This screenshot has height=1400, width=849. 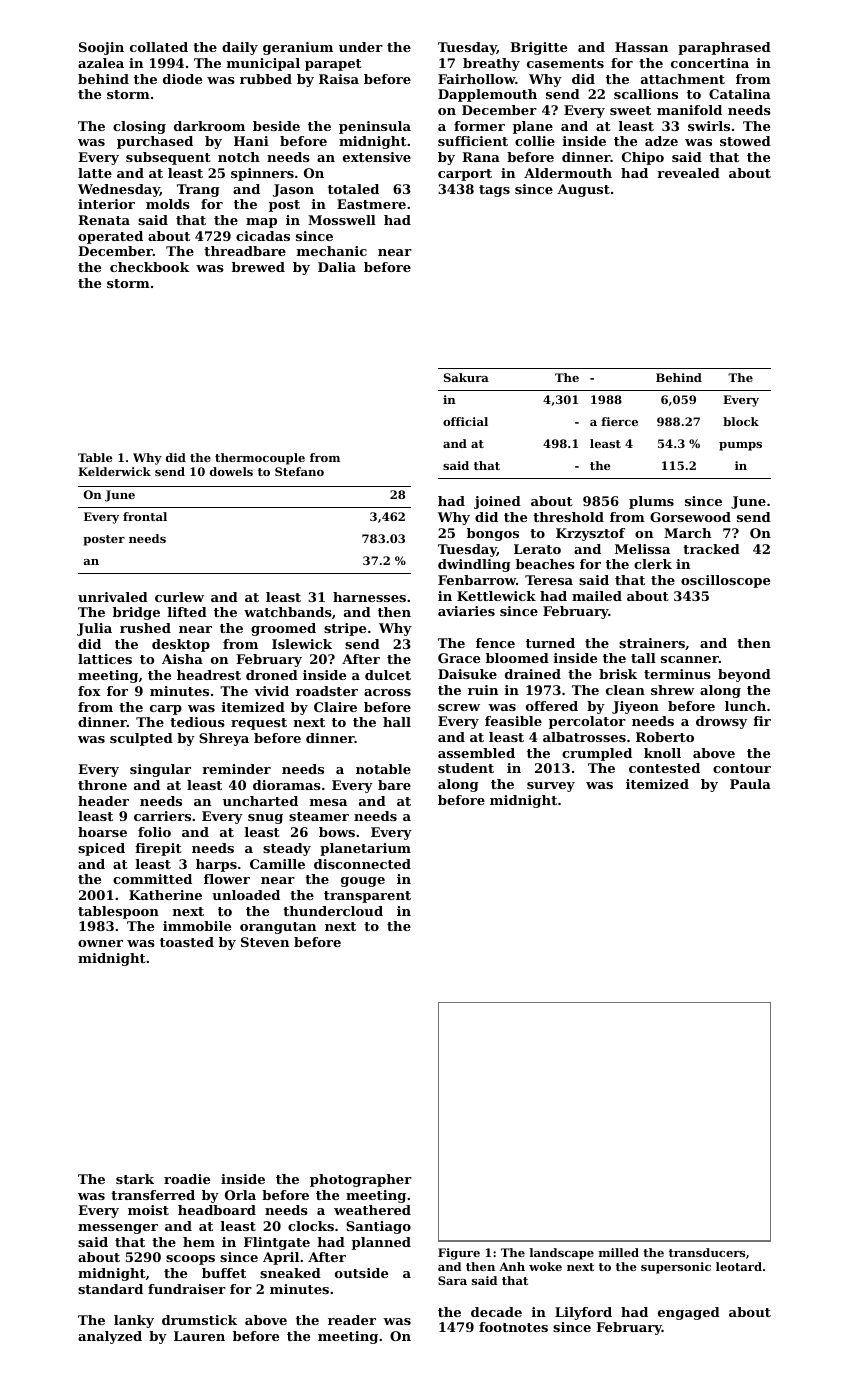 I want to click on strainers, so click(x=652, y=643).
